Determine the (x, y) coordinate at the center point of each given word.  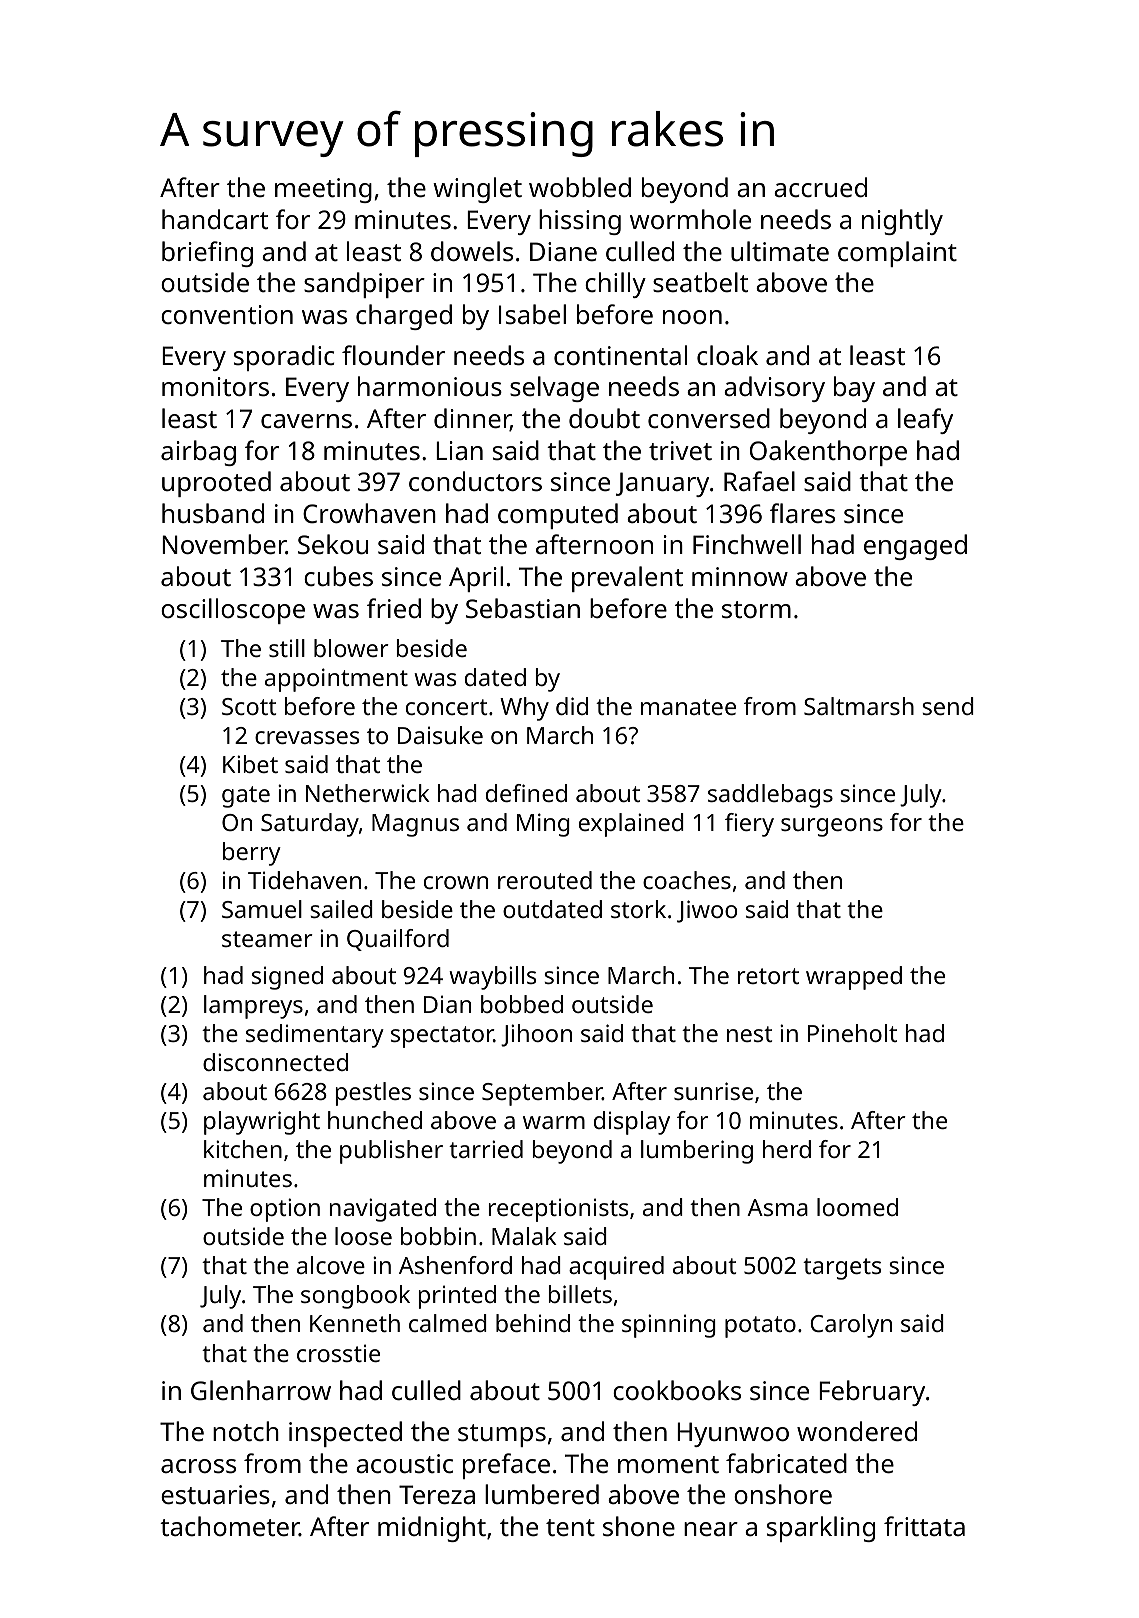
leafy (925, 421)
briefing (207, 254)
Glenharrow (261, 1390)
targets (842, 1269)
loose (363, 1236)
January (662, 484)
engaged (915, 547)
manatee (688, 707)
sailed (341, 909)
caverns (306, 421)
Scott (249, 706)
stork (638, 909)
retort (768, 976)
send (948, 706)
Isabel (532, 314)
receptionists (558, 1210)
